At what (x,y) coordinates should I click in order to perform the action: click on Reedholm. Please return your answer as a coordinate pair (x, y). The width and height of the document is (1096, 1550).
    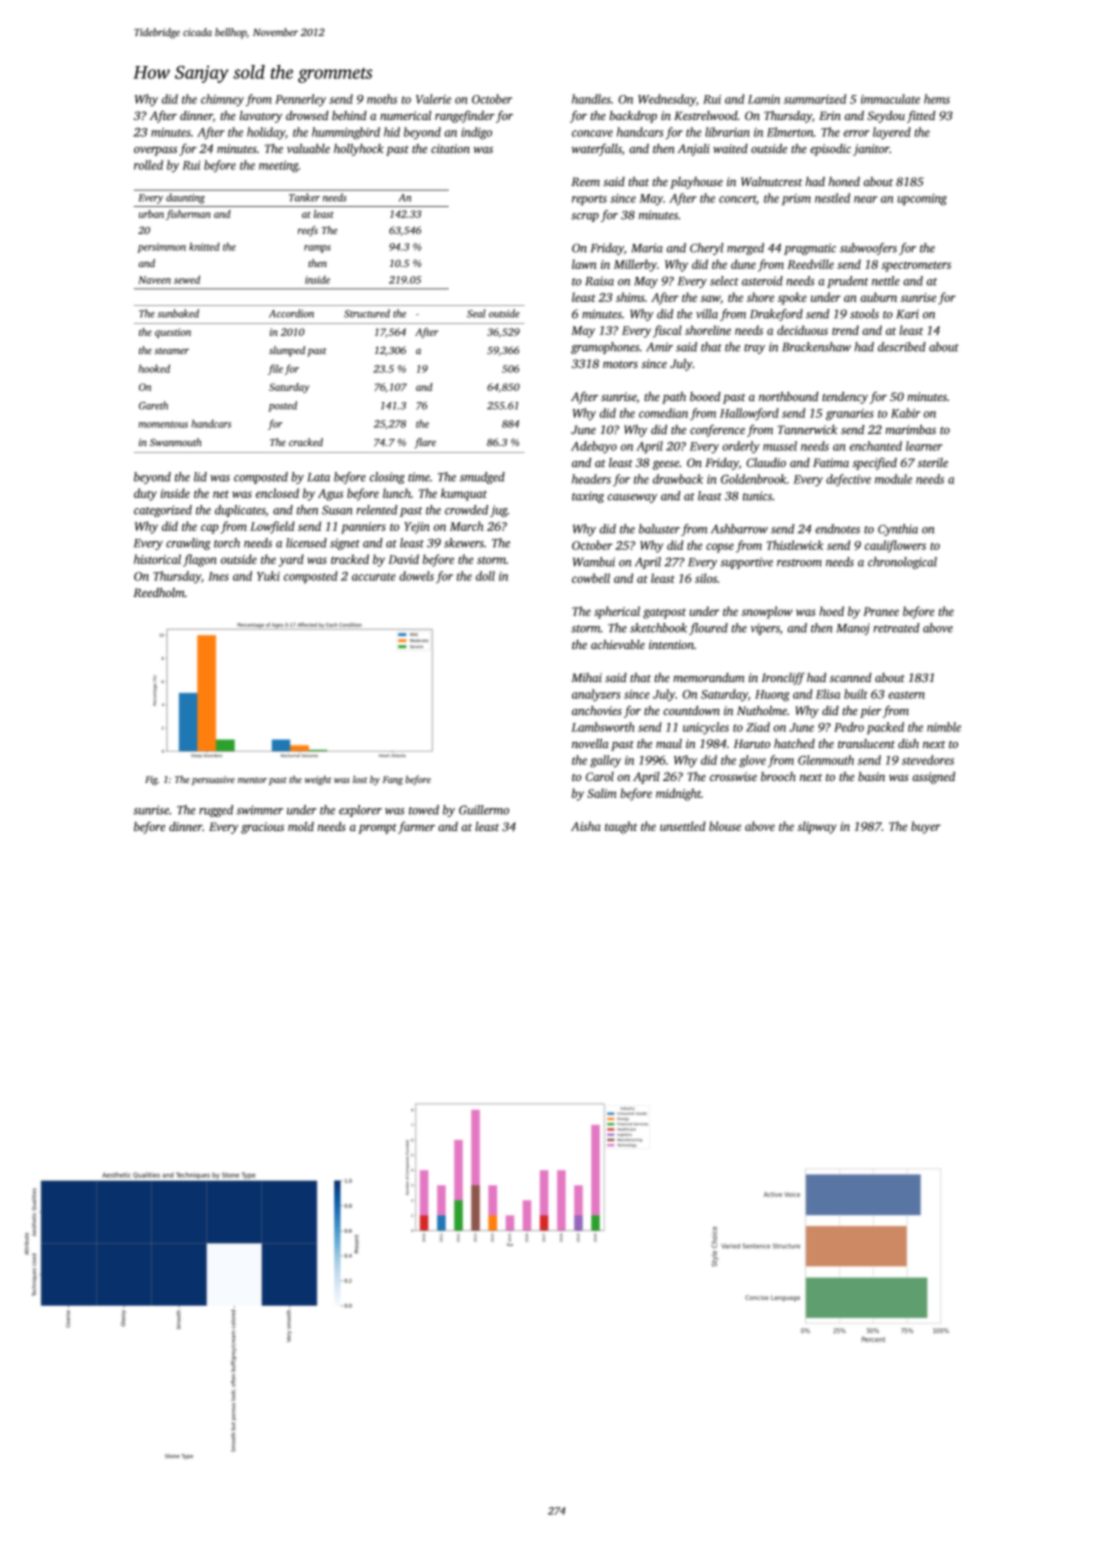
    Looking at the image, I should click on (159, 592).
